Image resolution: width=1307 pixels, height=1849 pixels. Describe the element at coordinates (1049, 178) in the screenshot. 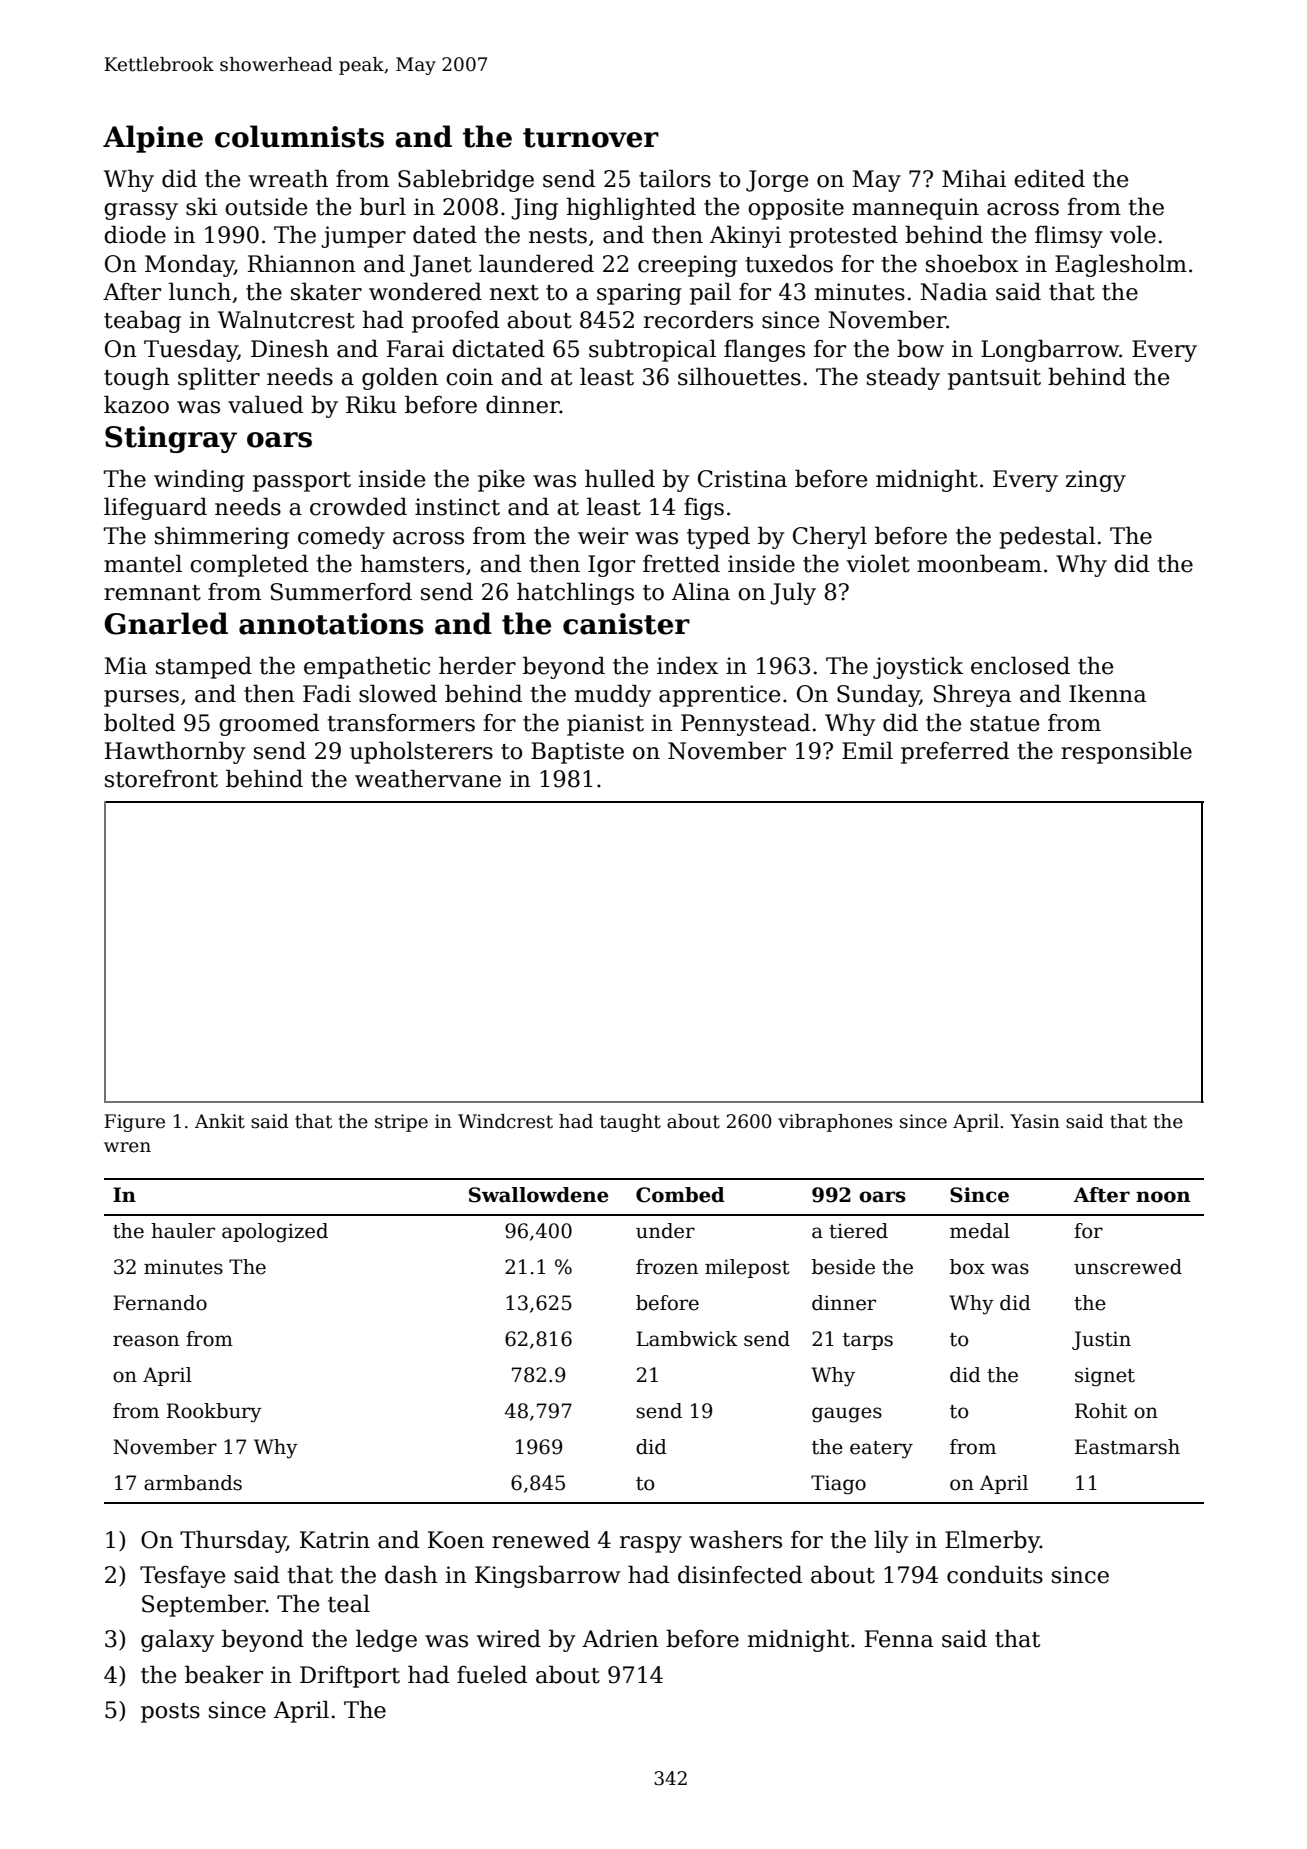

I see `edited` at that location.
